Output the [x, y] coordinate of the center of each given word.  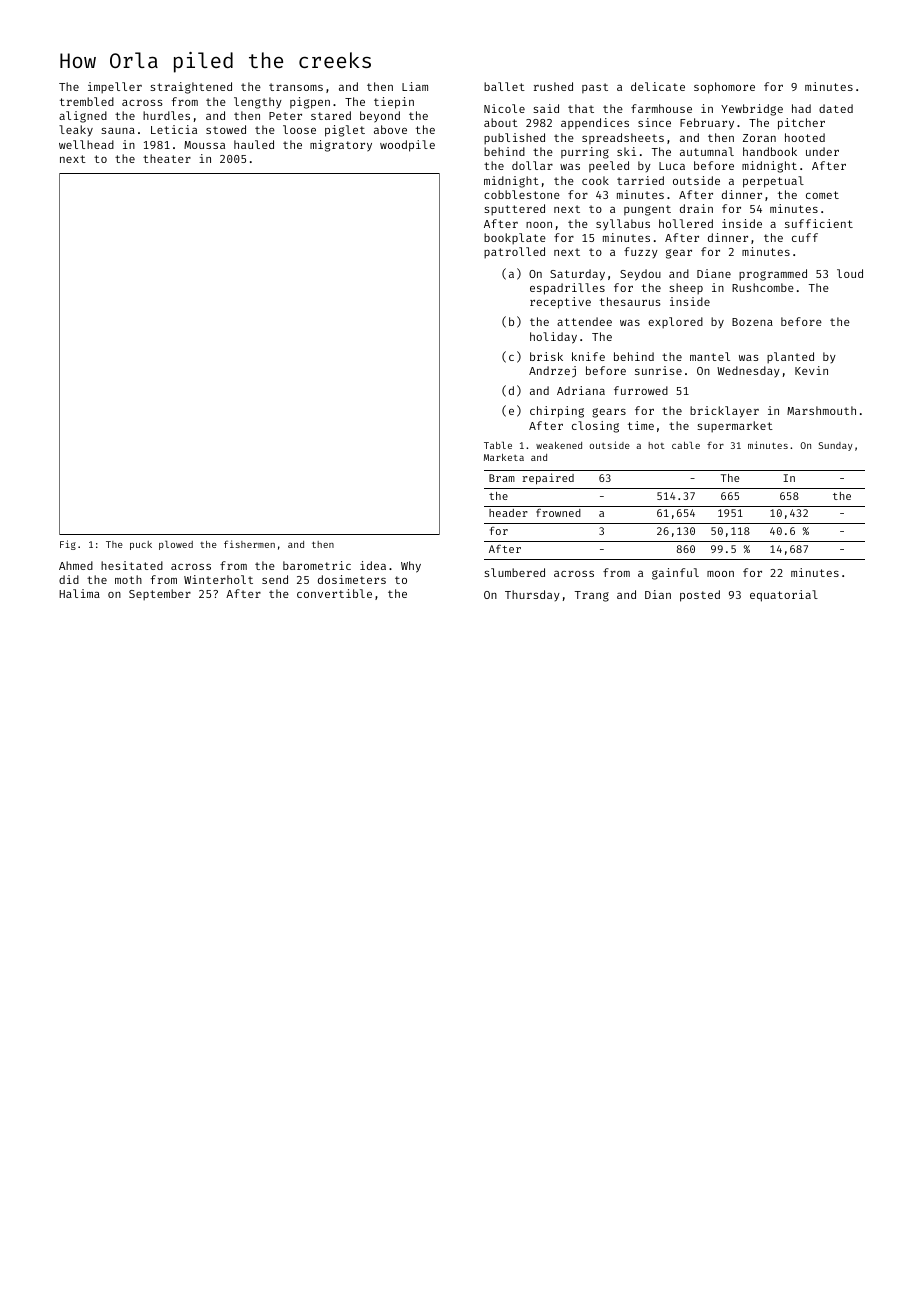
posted [700, 596]
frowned [558, 512]
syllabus [623, 224]
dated [836, 108]
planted [790, 358]
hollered [686, 223]
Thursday [532, 595]
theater [167, 158]
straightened [191, 88]
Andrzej [552, 372]
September [160, 595]
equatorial [784, 596]
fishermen [249, 544]
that [581, 108]
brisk [546, 356]
